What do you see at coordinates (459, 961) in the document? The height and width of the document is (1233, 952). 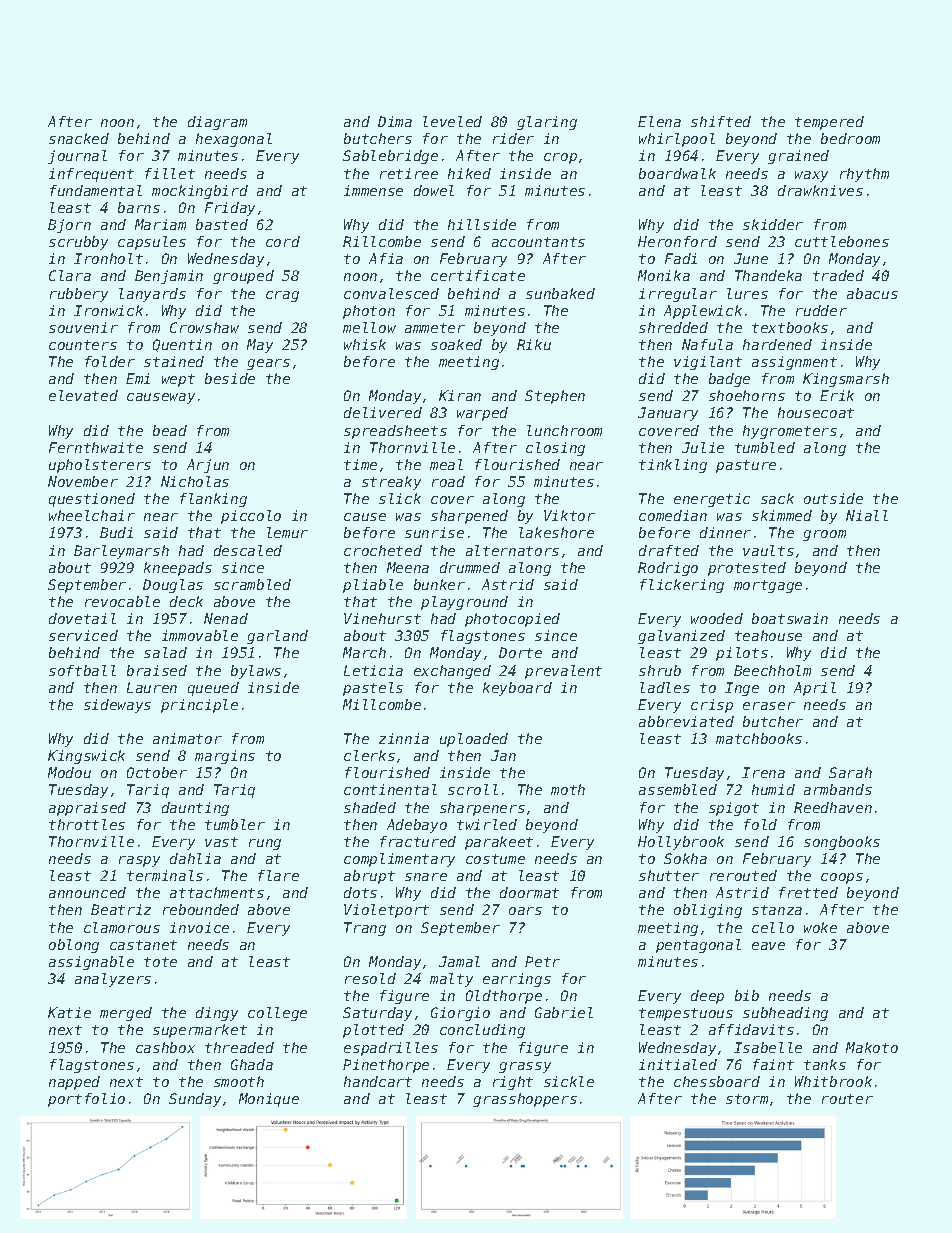 I see `Jamal` at bounding box center [459, 961].
